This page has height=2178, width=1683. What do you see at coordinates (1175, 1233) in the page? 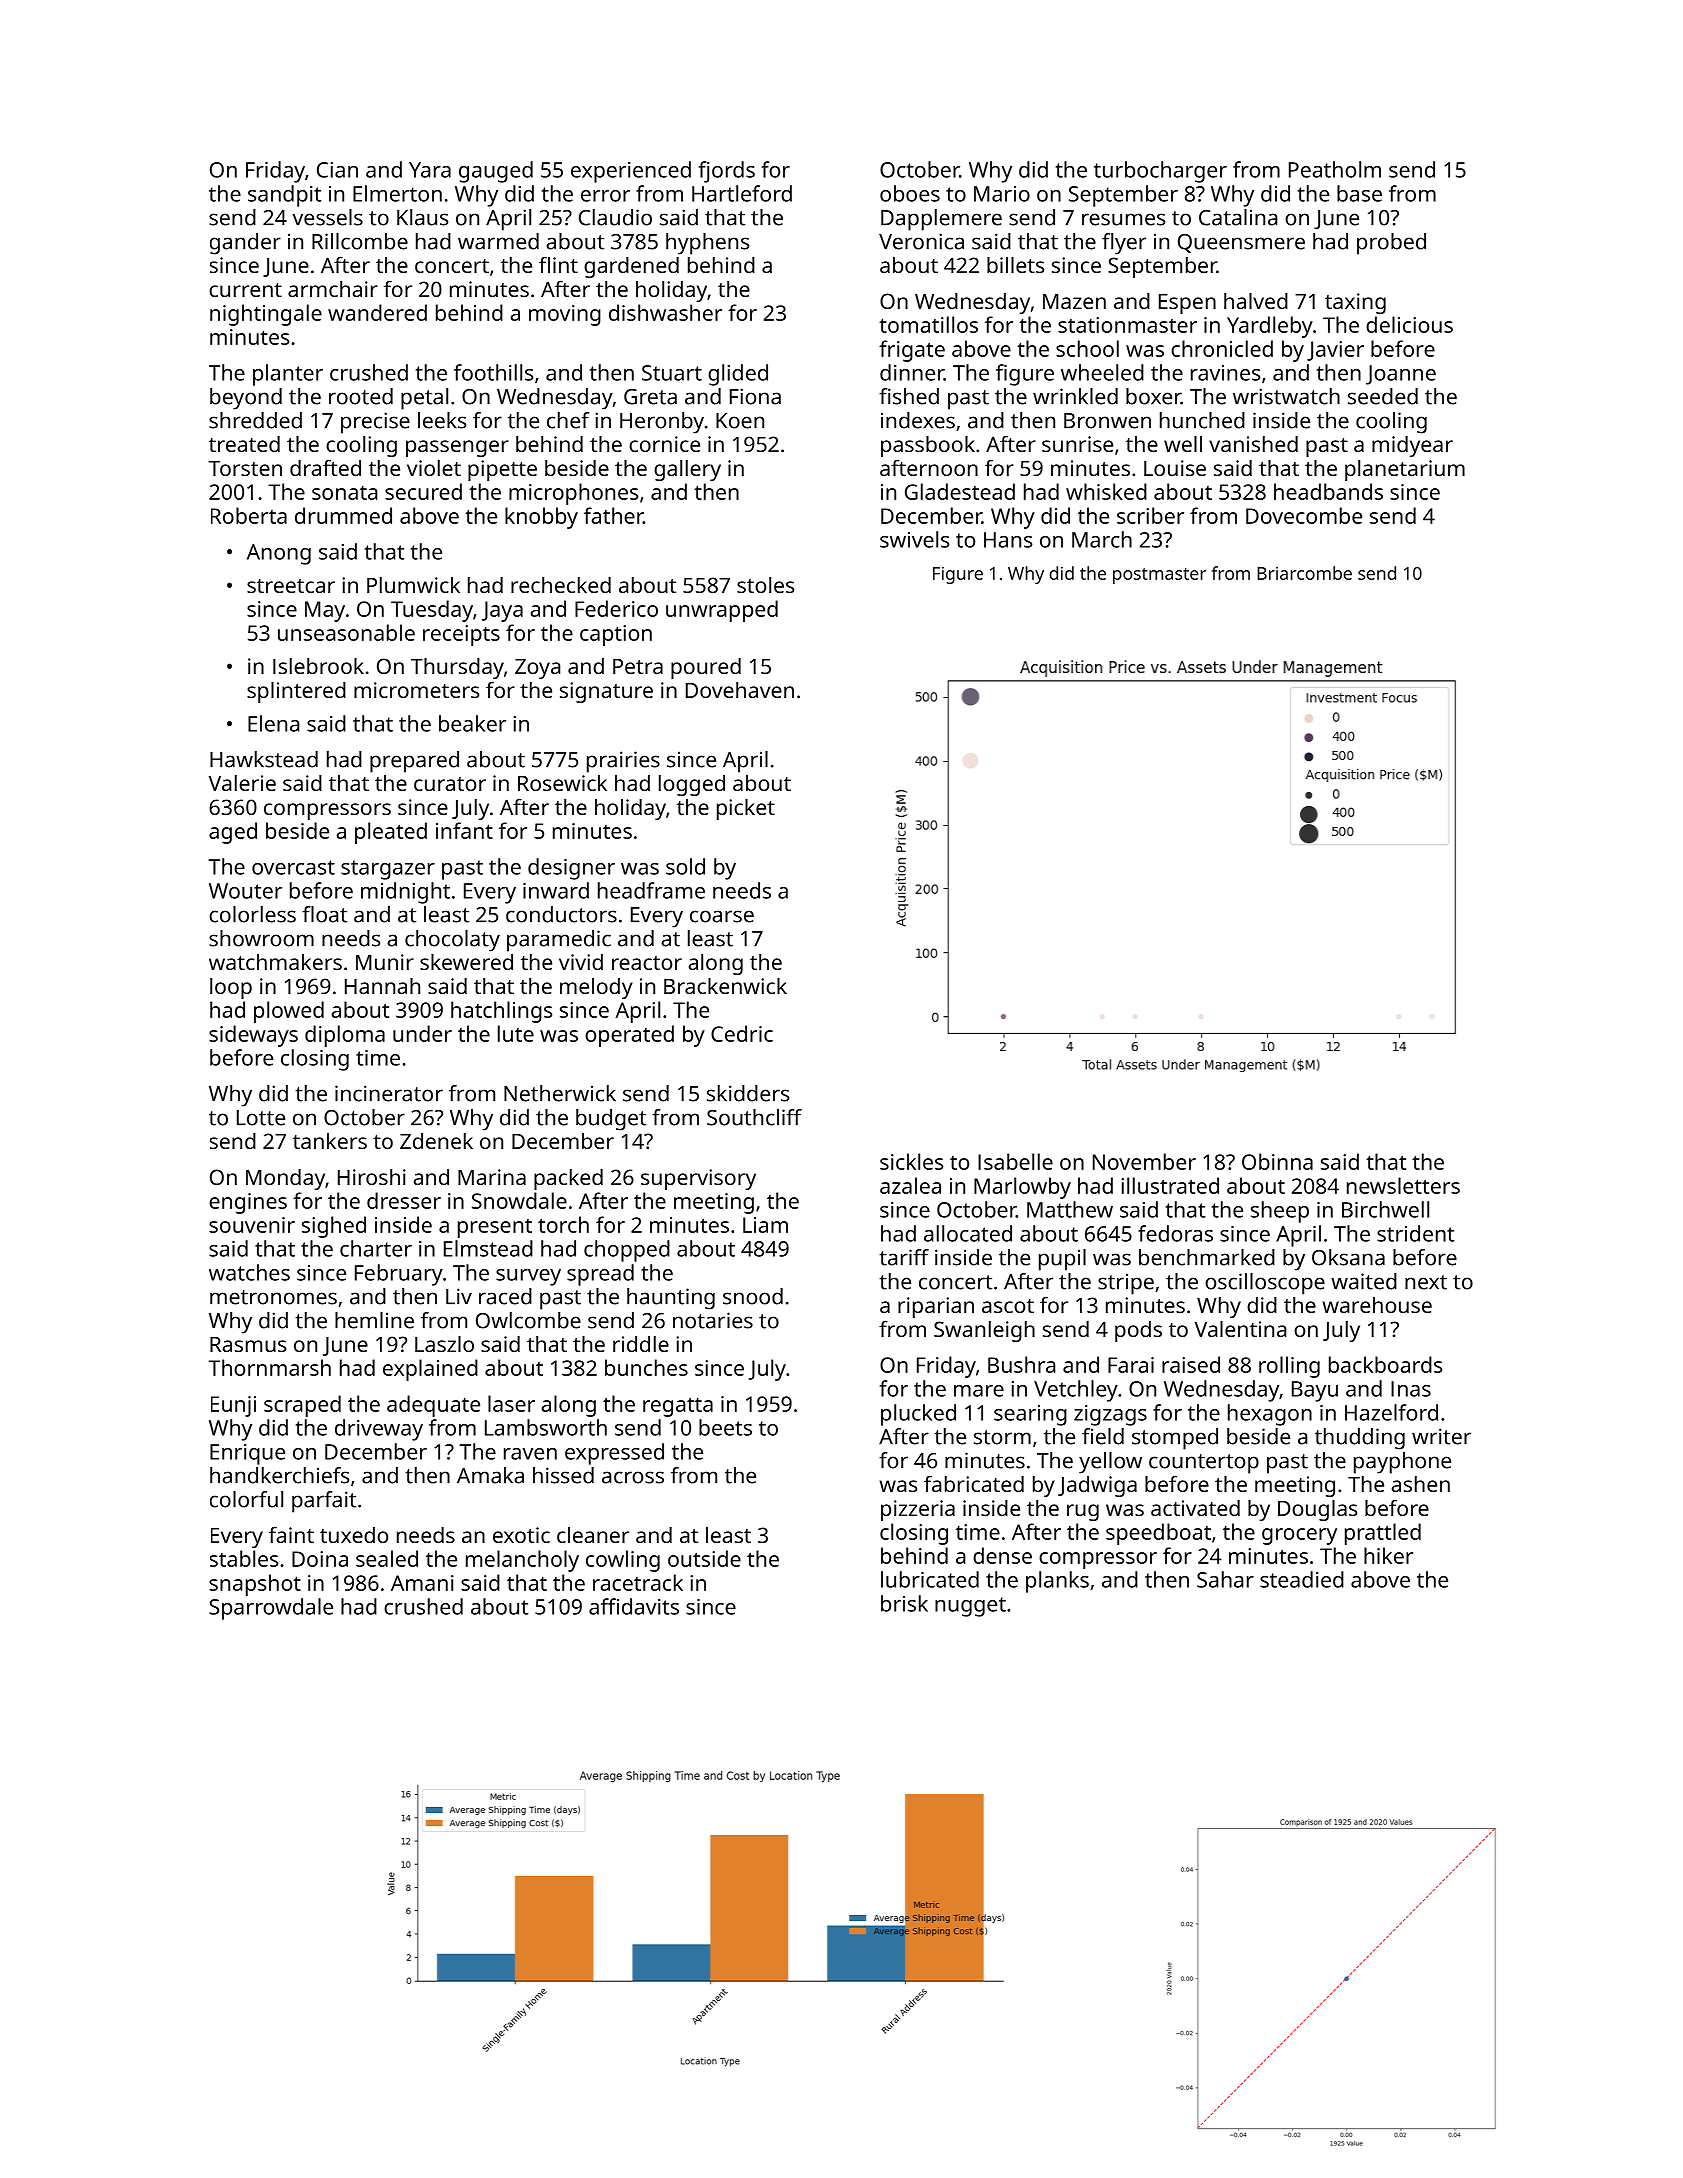
I see `fedoras` at bounding box center [1175, 1233].
